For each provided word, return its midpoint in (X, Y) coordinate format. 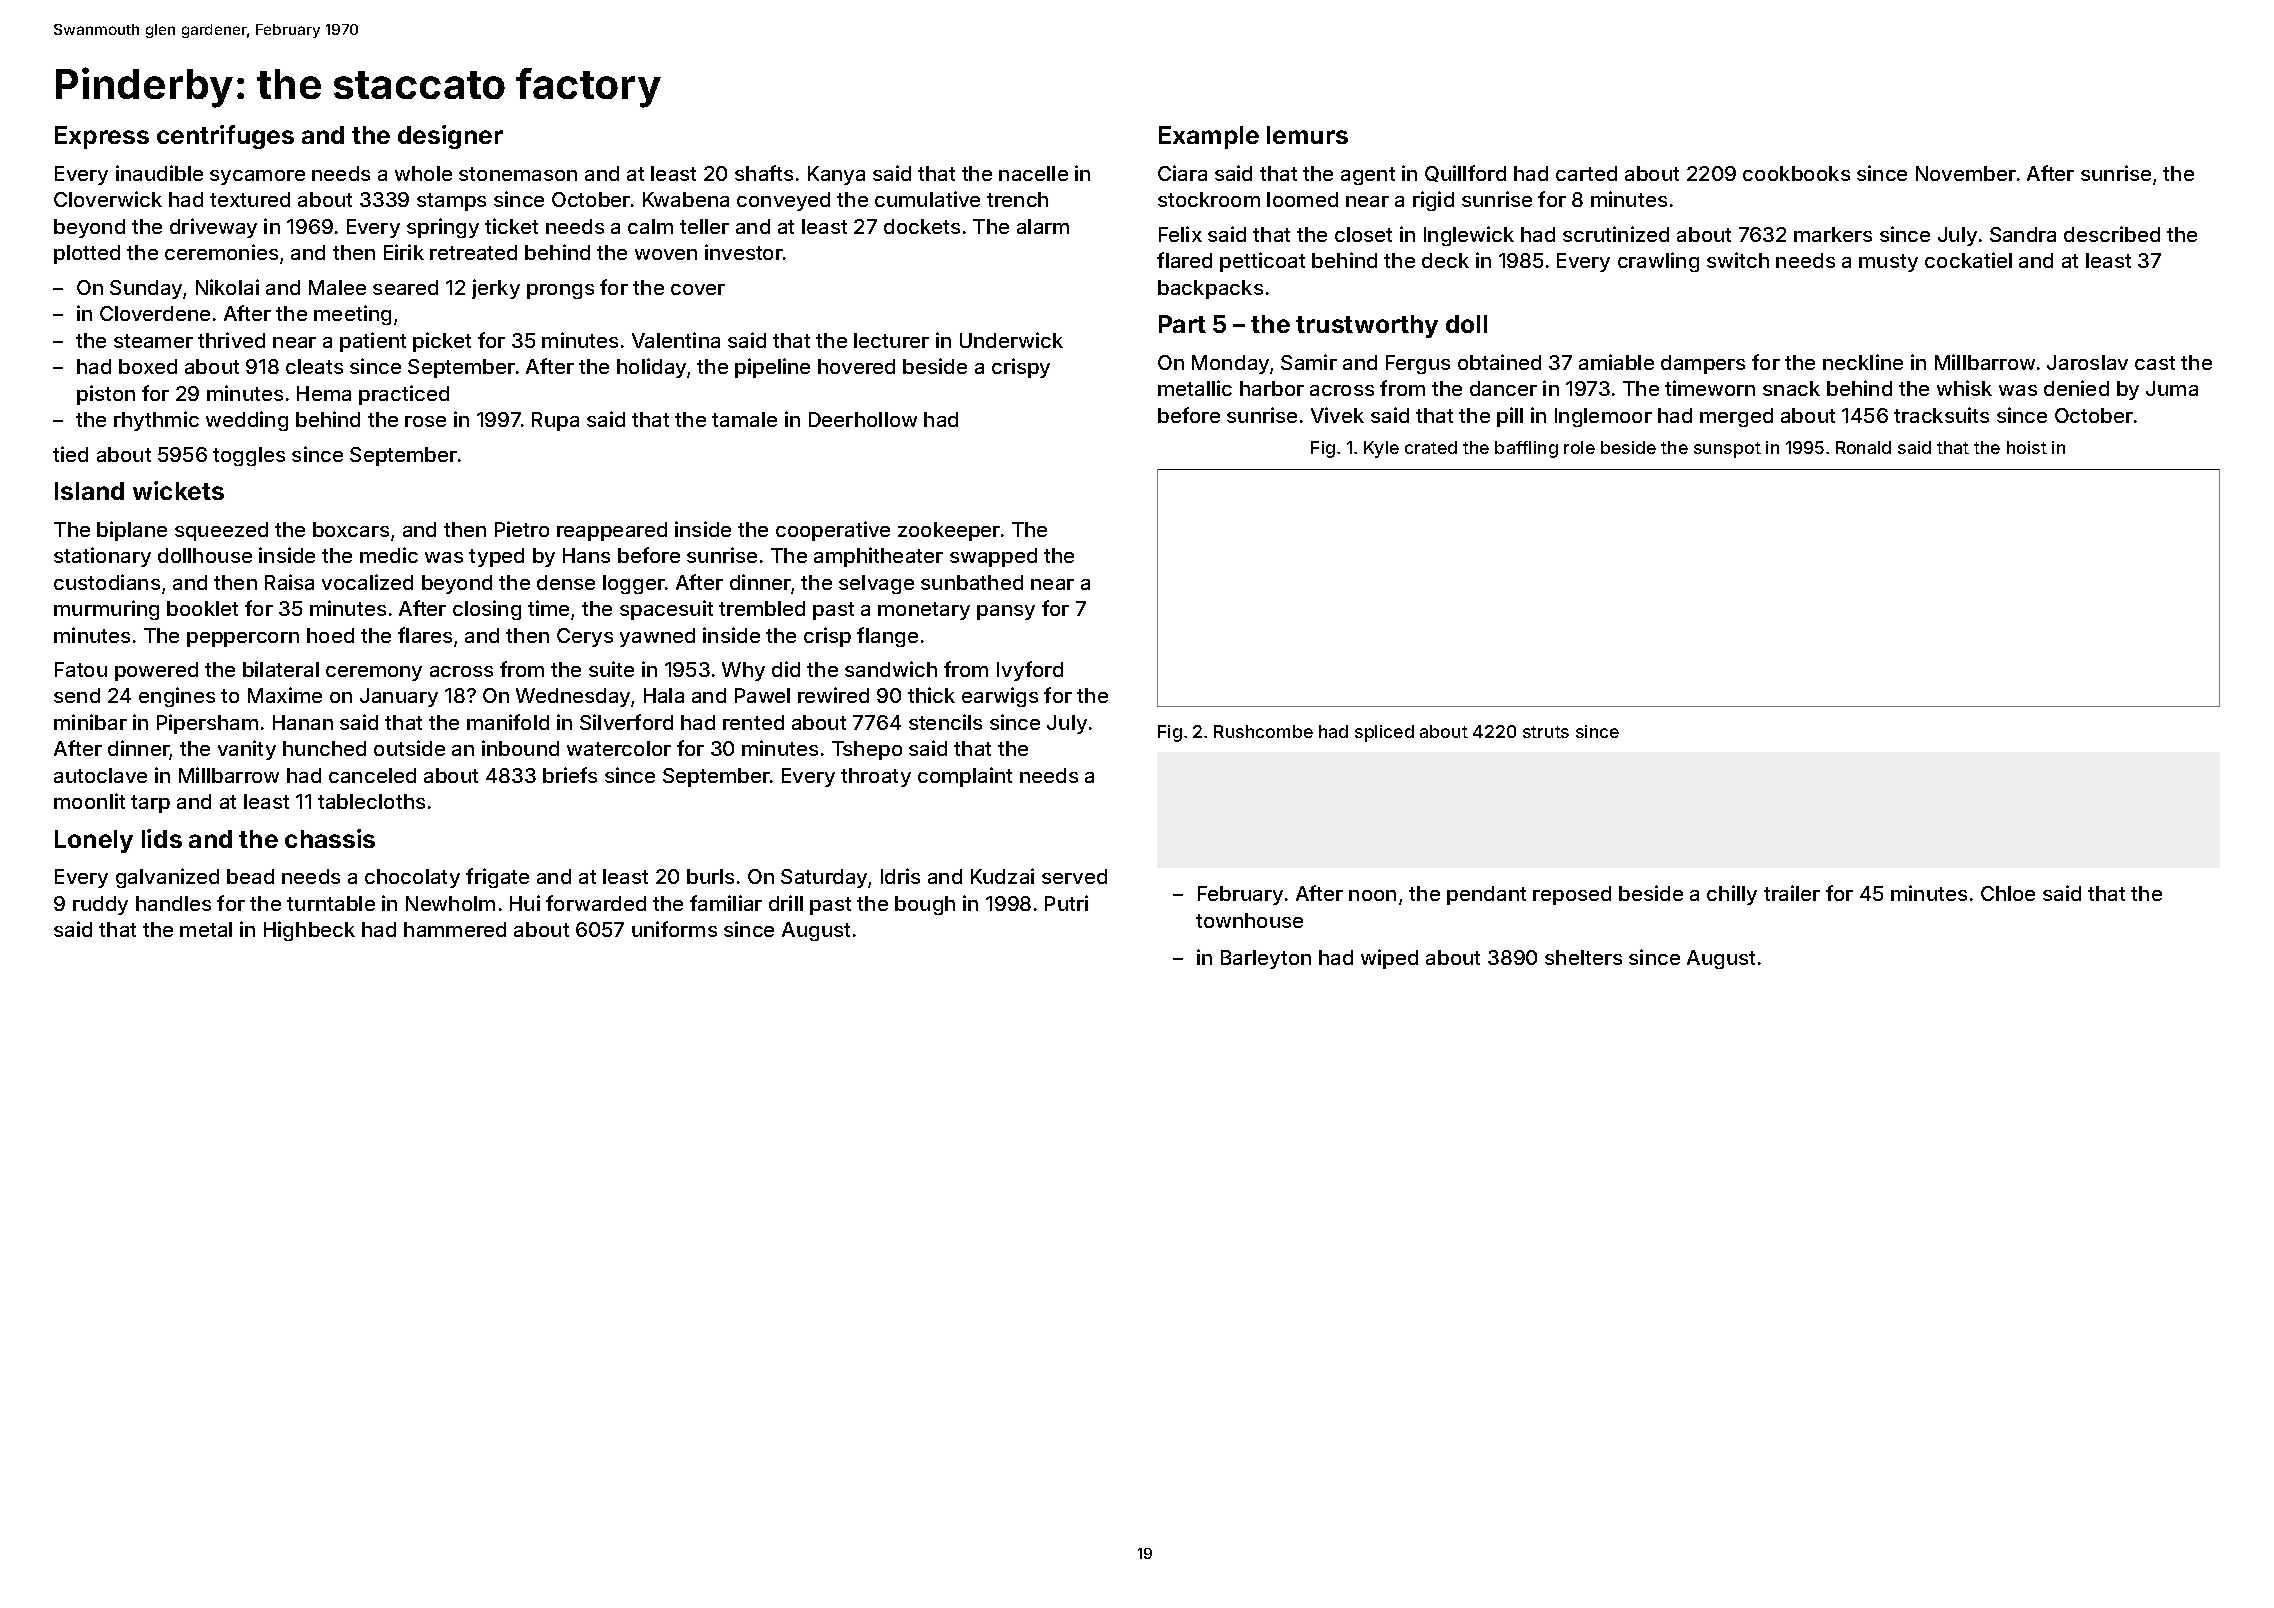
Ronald (1863, 447)
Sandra (2023, 234)
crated (1431, 447)
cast (2155, 363)
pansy (1006, 612)
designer (450, 137)
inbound (520, 748)
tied (70, 454)
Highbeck (309, 931)
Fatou (81, 669)
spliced (1384, 733)
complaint (965, 777)
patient (373, 342)
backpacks (1210, 289)
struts (1546, 732)
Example (1209, 137)
